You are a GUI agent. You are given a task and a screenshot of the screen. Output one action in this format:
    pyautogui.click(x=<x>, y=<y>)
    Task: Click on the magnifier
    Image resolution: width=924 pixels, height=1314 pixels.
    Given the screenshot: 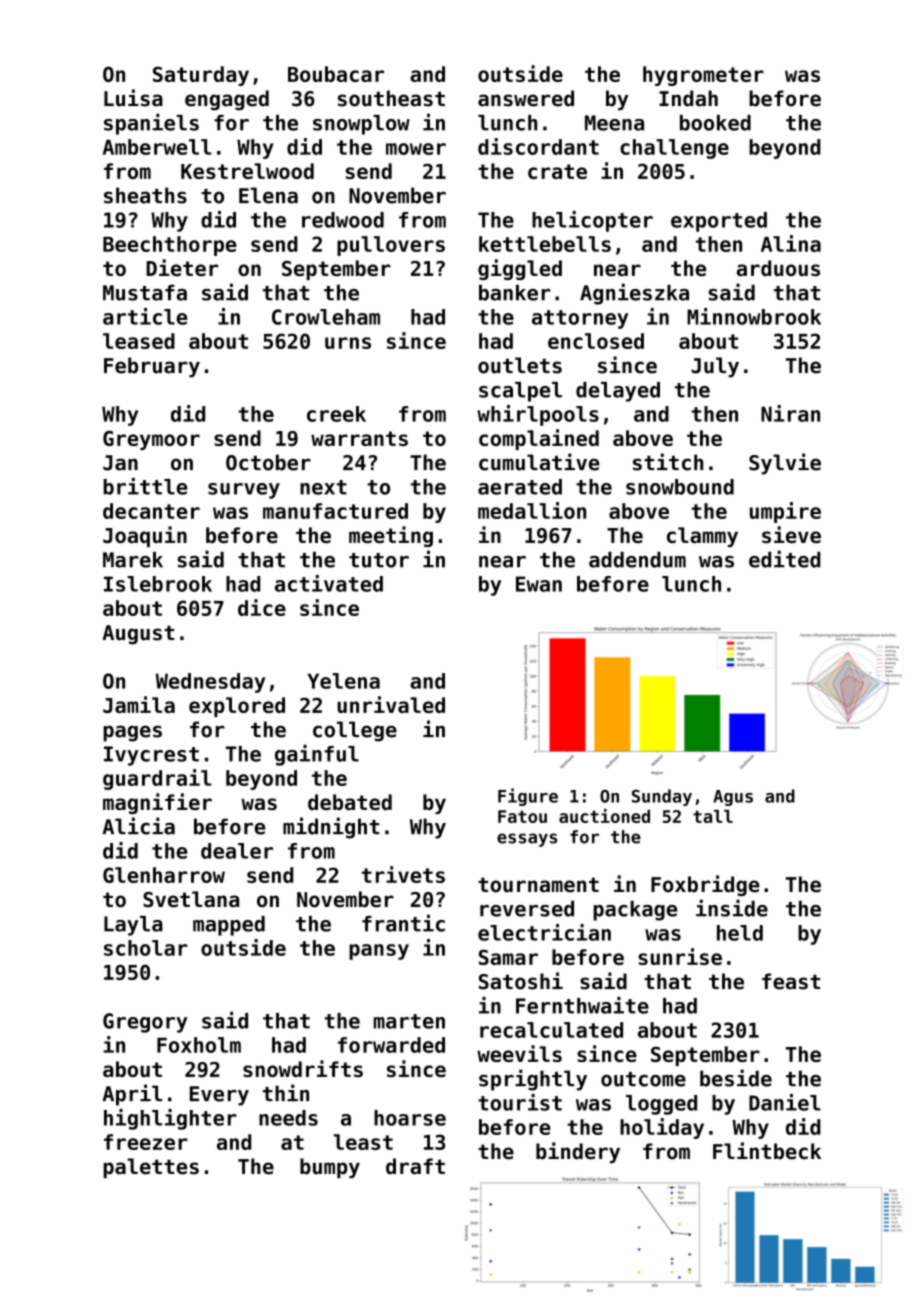 What is the action you would take?
    pyautogui.click(x=157, y=803)
